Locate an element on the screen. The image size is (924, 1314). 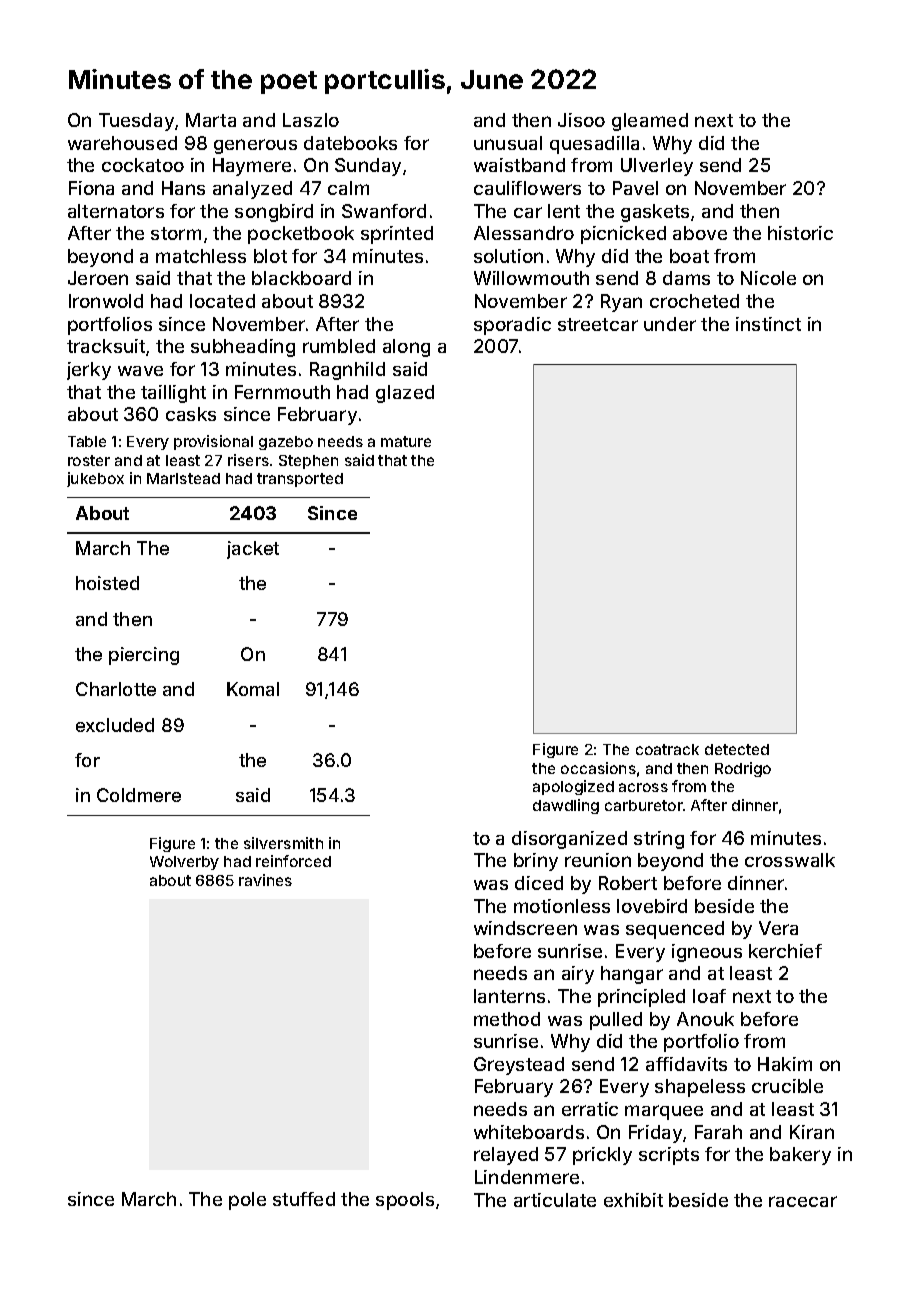
blot is located at coordinates (270, 256).
